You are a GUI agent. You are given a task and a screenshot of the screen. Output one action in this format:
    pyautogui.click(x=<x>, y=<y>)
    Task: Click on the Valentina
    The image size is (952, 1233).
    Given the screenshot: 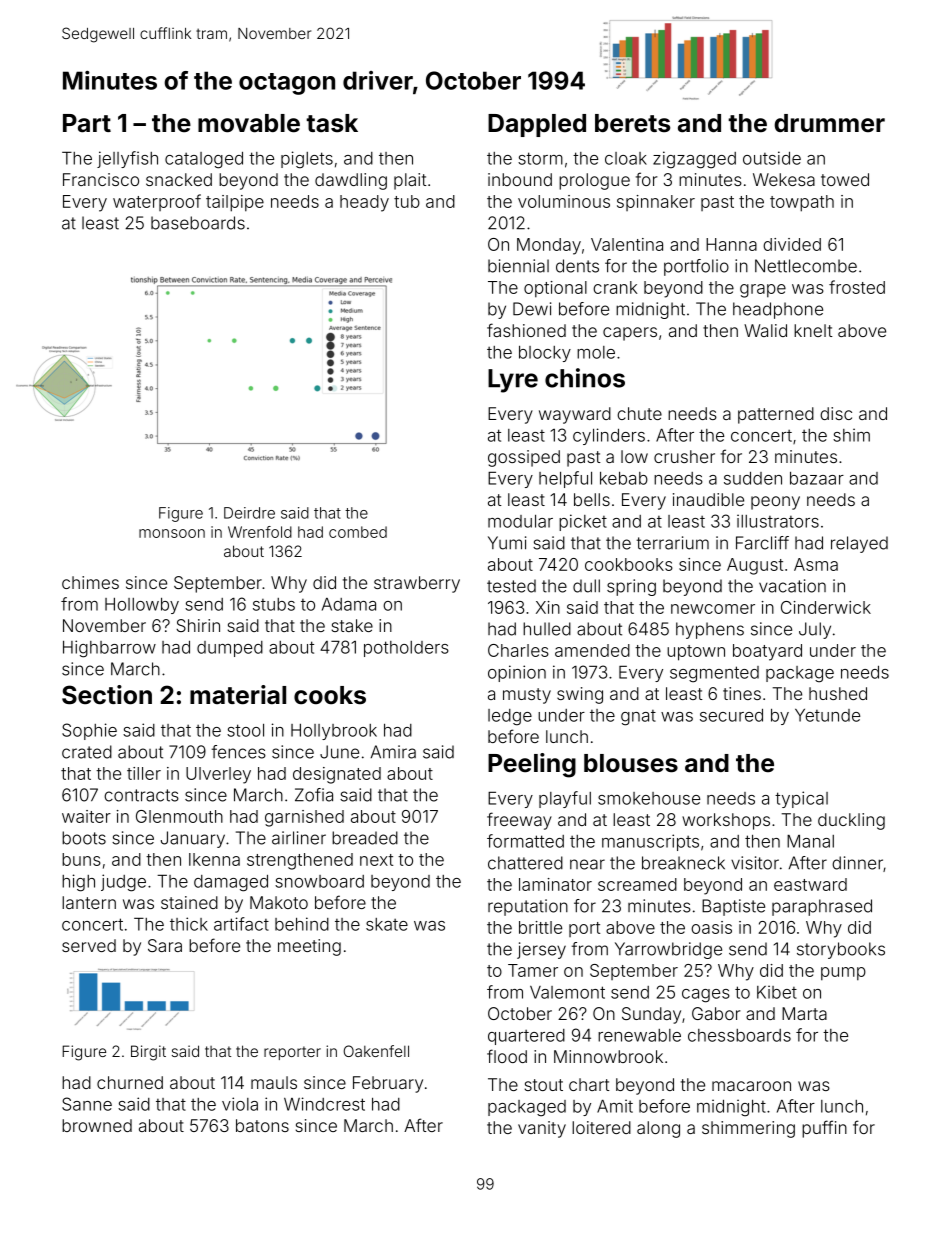 What is the action you would take?
    pyautogui.click(x=627, y=244)
